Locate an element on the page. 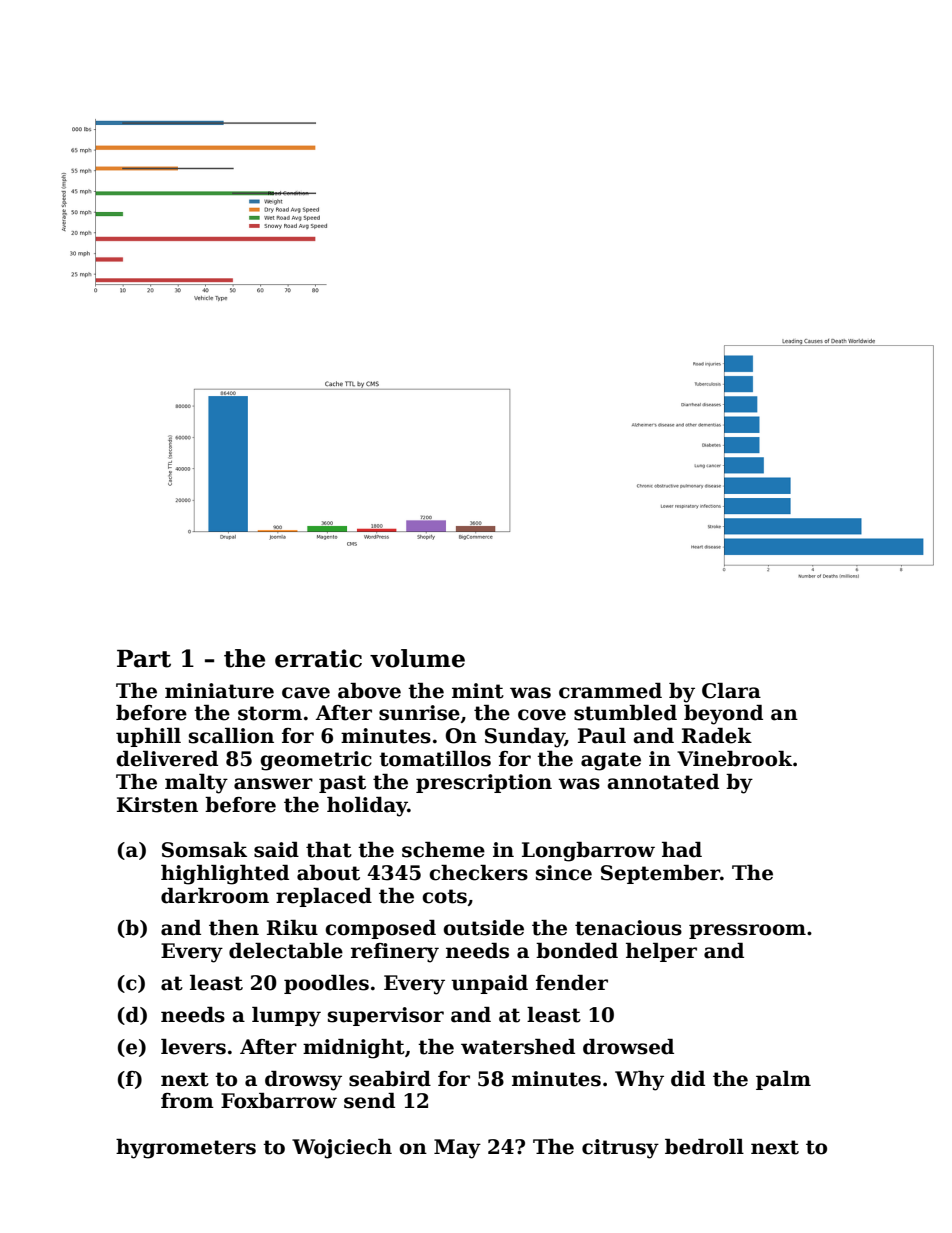 The image size is (952, 1233). drowsed is located at coordinates (628, 1047).
